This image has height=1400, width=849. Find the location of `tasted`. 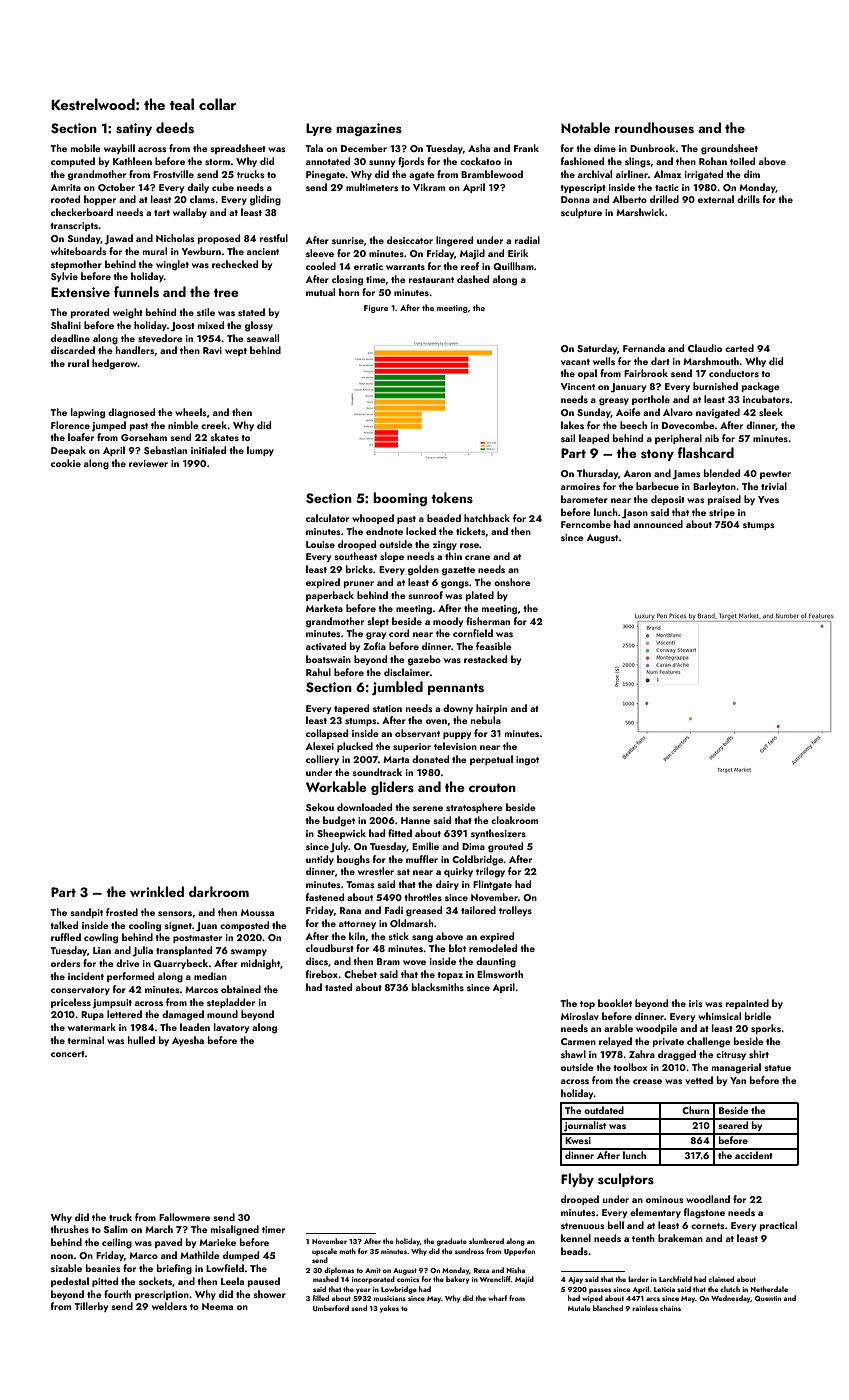

tasted is located at coordinates (338, 987).
